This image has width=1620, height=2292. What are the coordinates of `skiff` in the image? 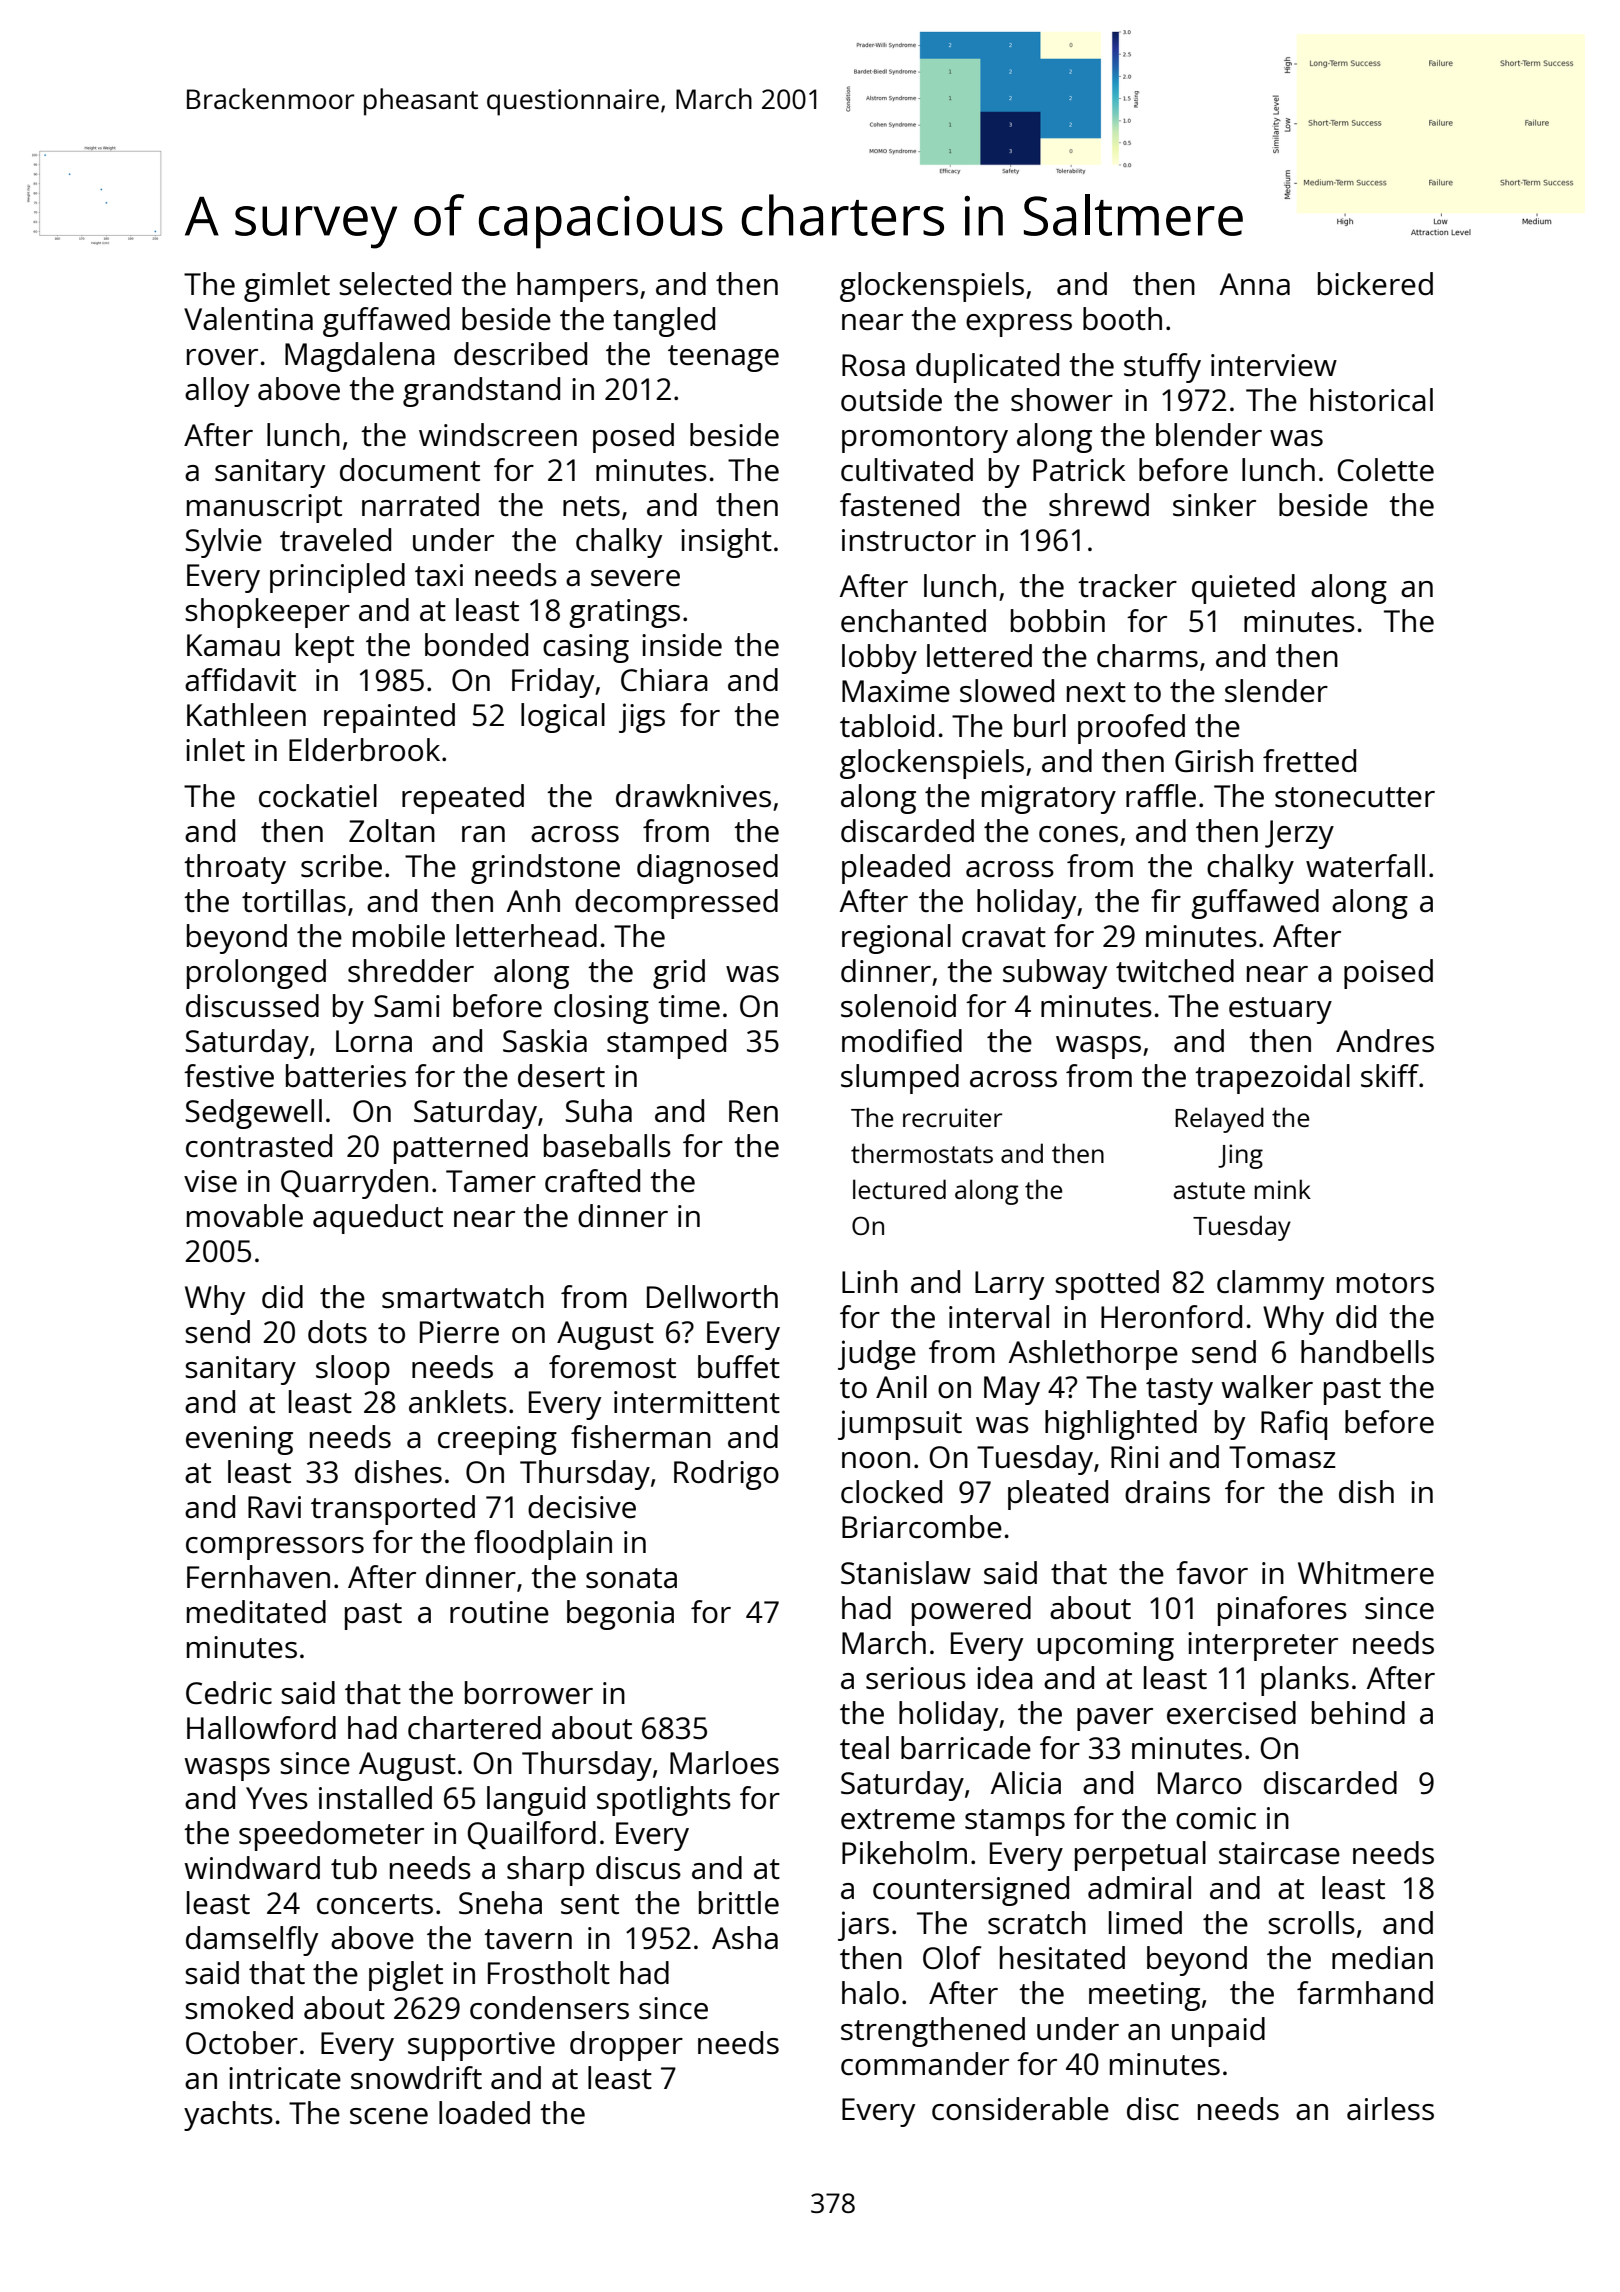 It's located at (1390, 1075).
